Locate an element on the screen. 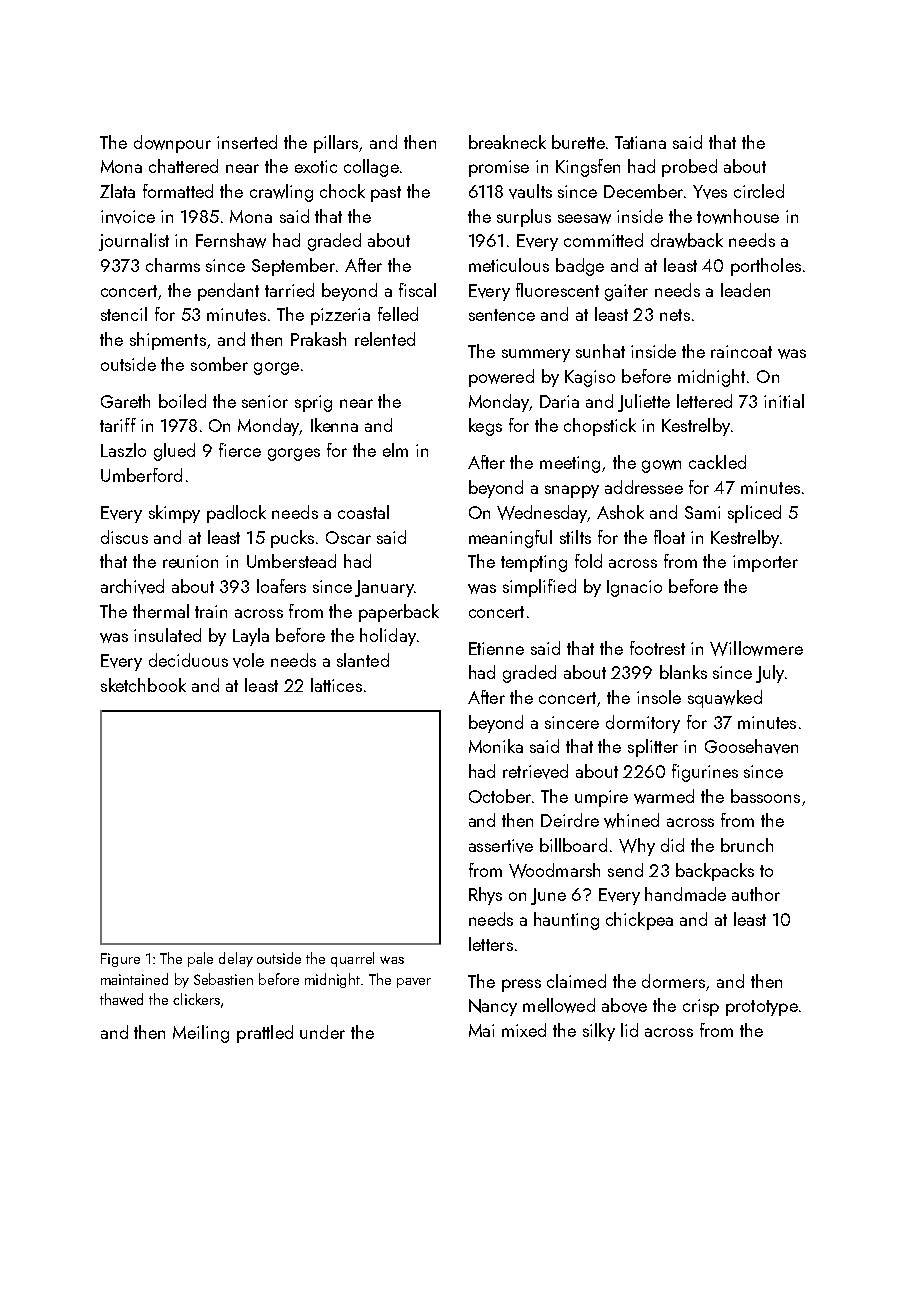 The image size is (908, 1316). Willowmere is located at coordinates (756, 648).
